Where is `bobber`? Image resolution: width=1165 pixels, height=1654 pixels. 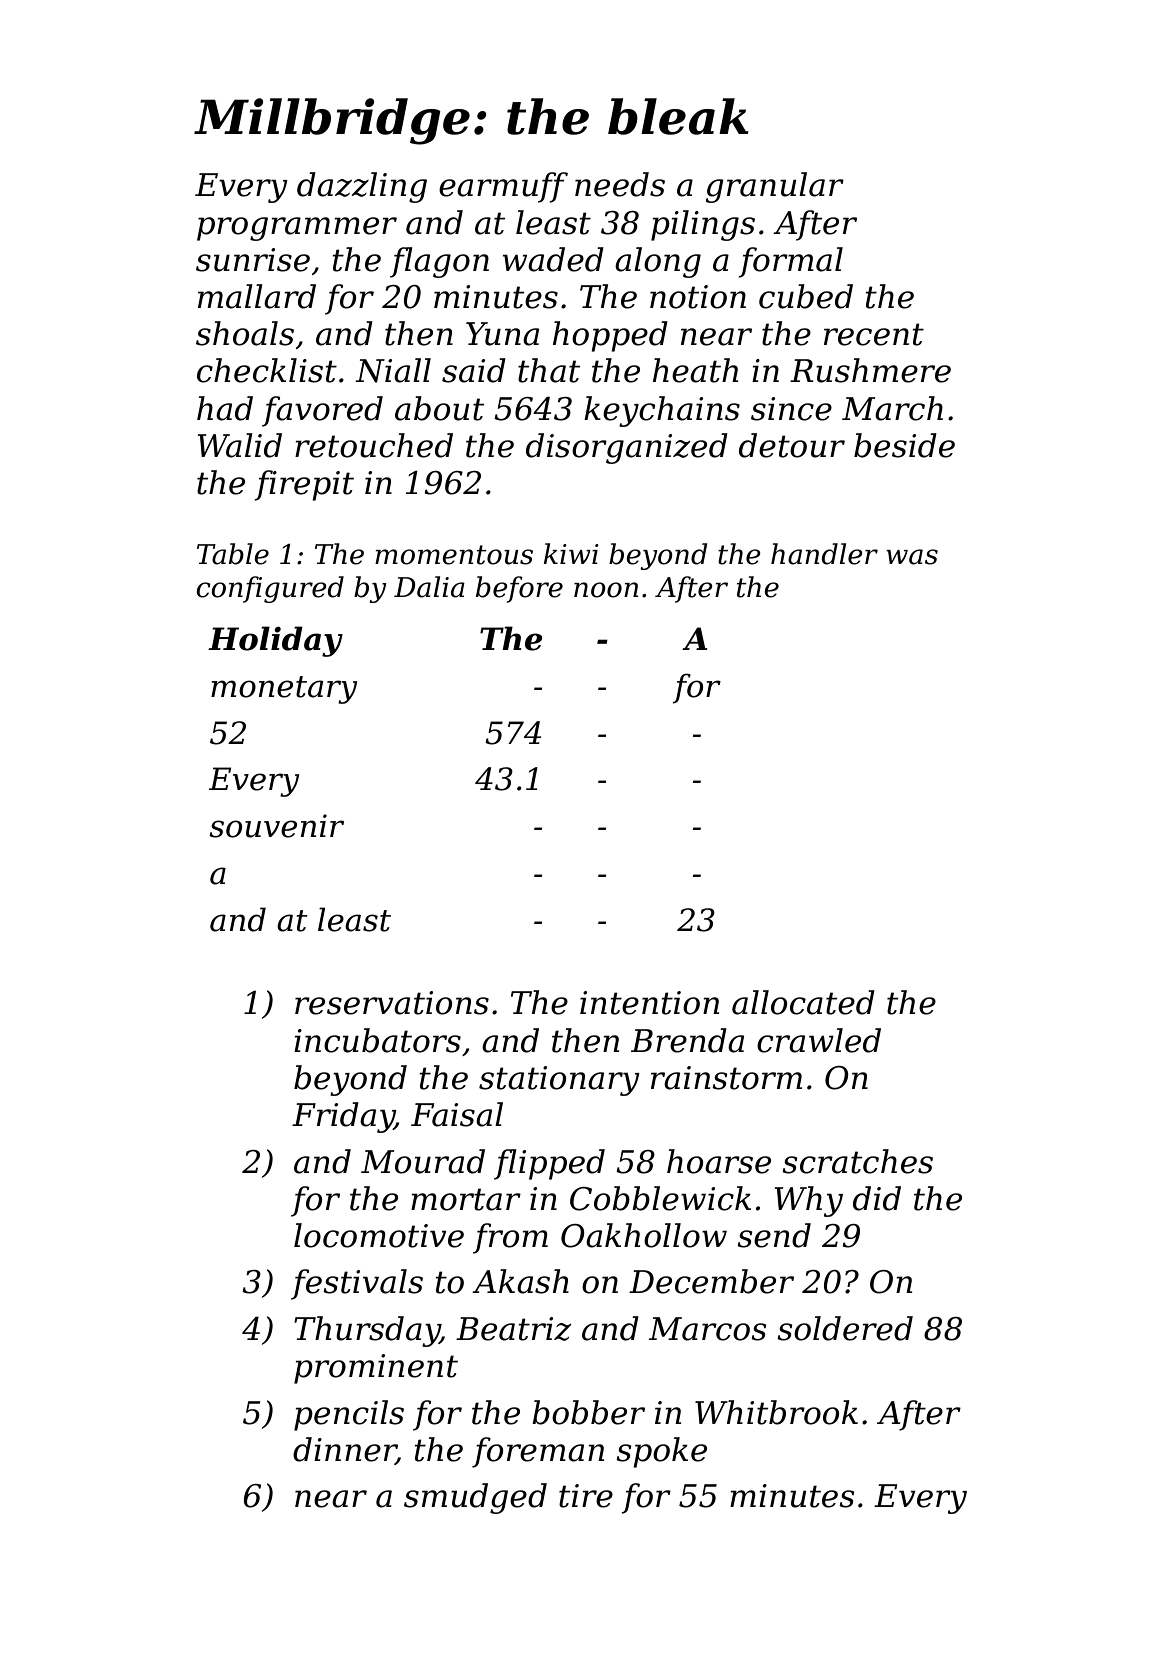 bobber is located at coordinates (588, 1412).
